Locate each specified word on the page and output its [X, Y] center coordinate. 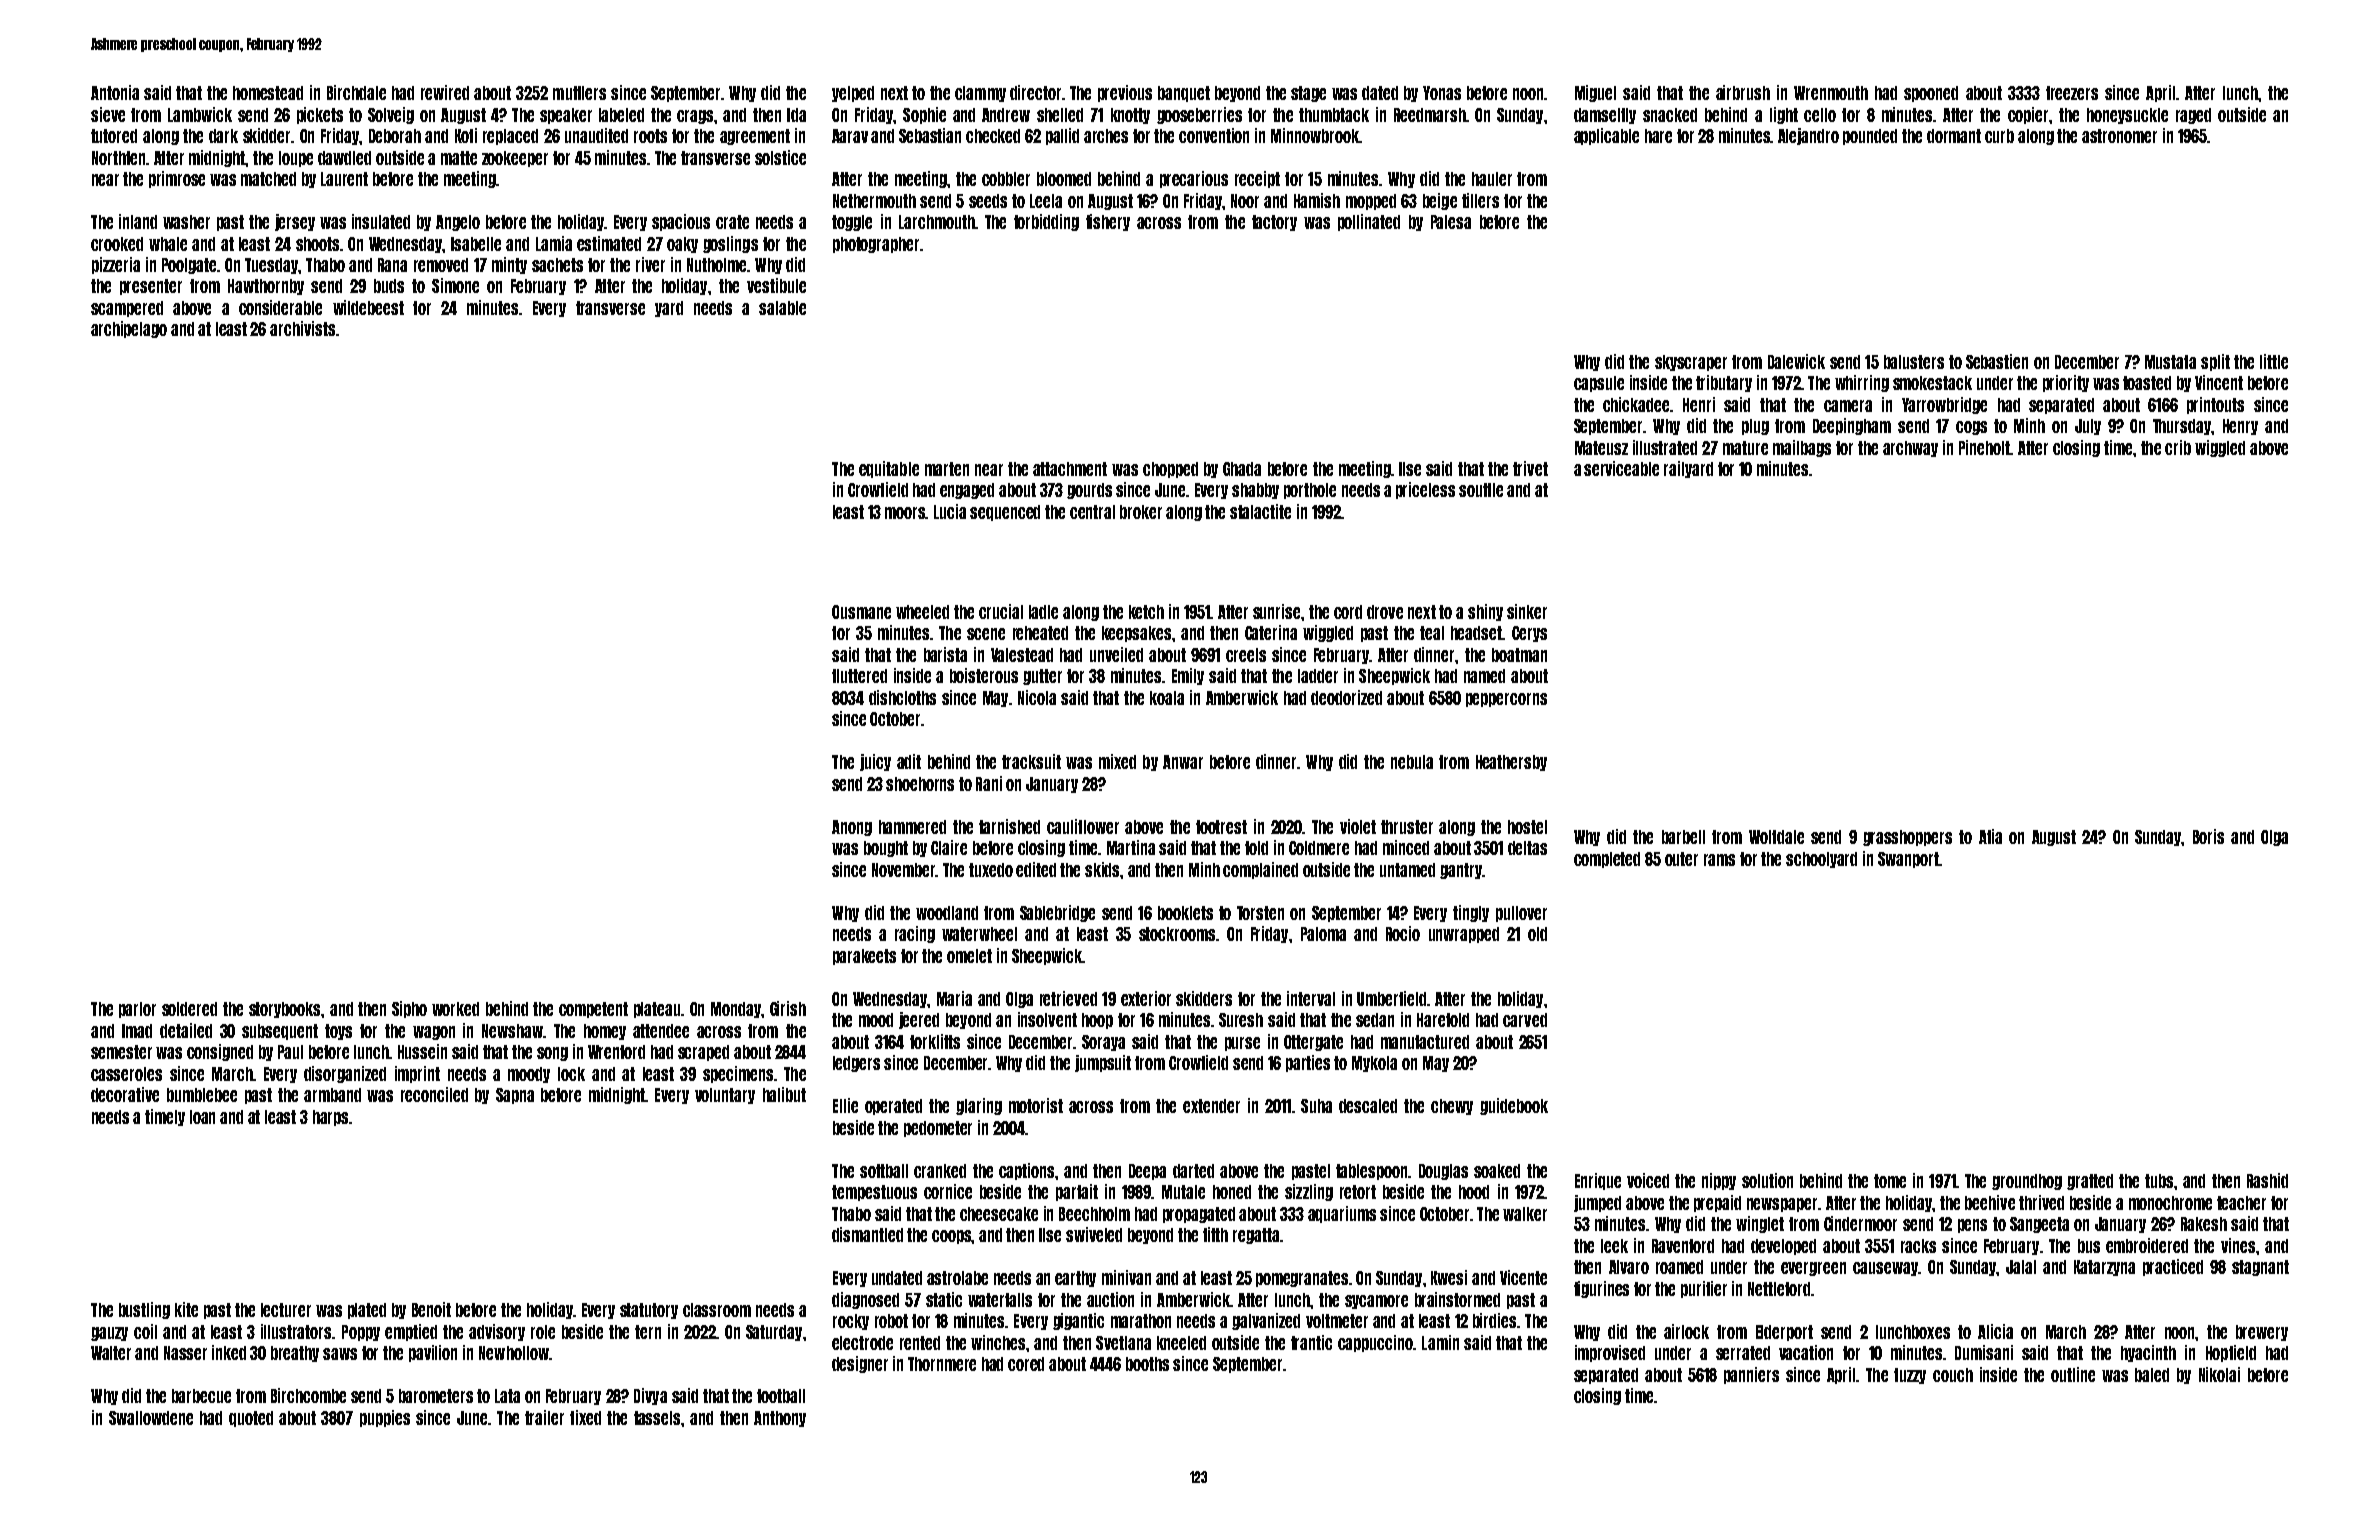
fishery [1108, 222]
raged [2193, 116]
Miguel [1595, 93]
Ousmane [861, 612]
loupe [296, 159]
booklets [1185, 913]
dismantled [867, 1234]
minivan [1126, 1277]
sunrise [1276, 611]
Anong [852, 828]
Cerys [1529, 634]
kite [186, 1309]
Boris [2208, 836]
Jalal [2021, 1267]
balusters [1914, 362]
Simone [455, 285]
